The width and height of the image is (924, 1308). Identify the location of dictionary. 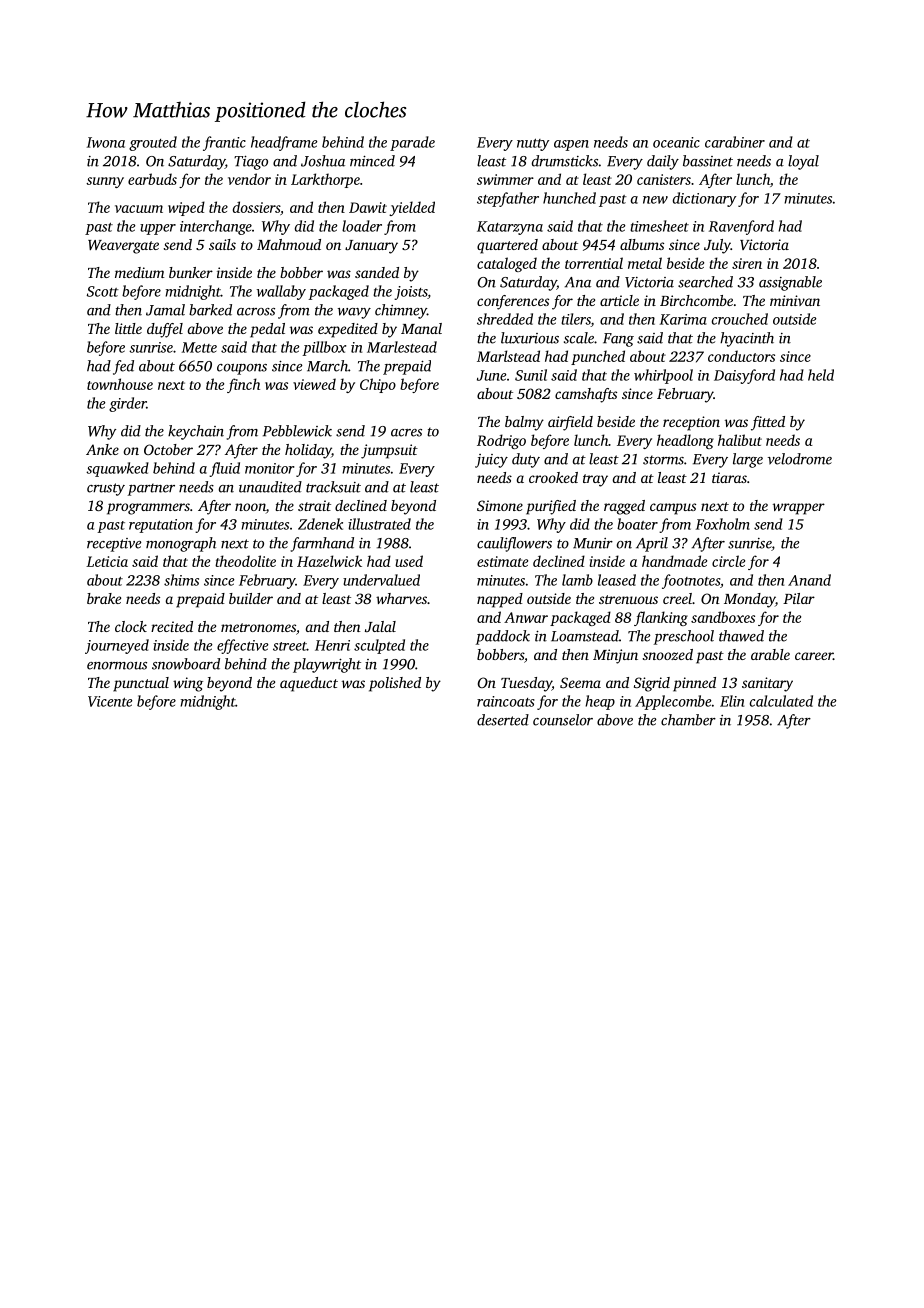
(704, 199).
